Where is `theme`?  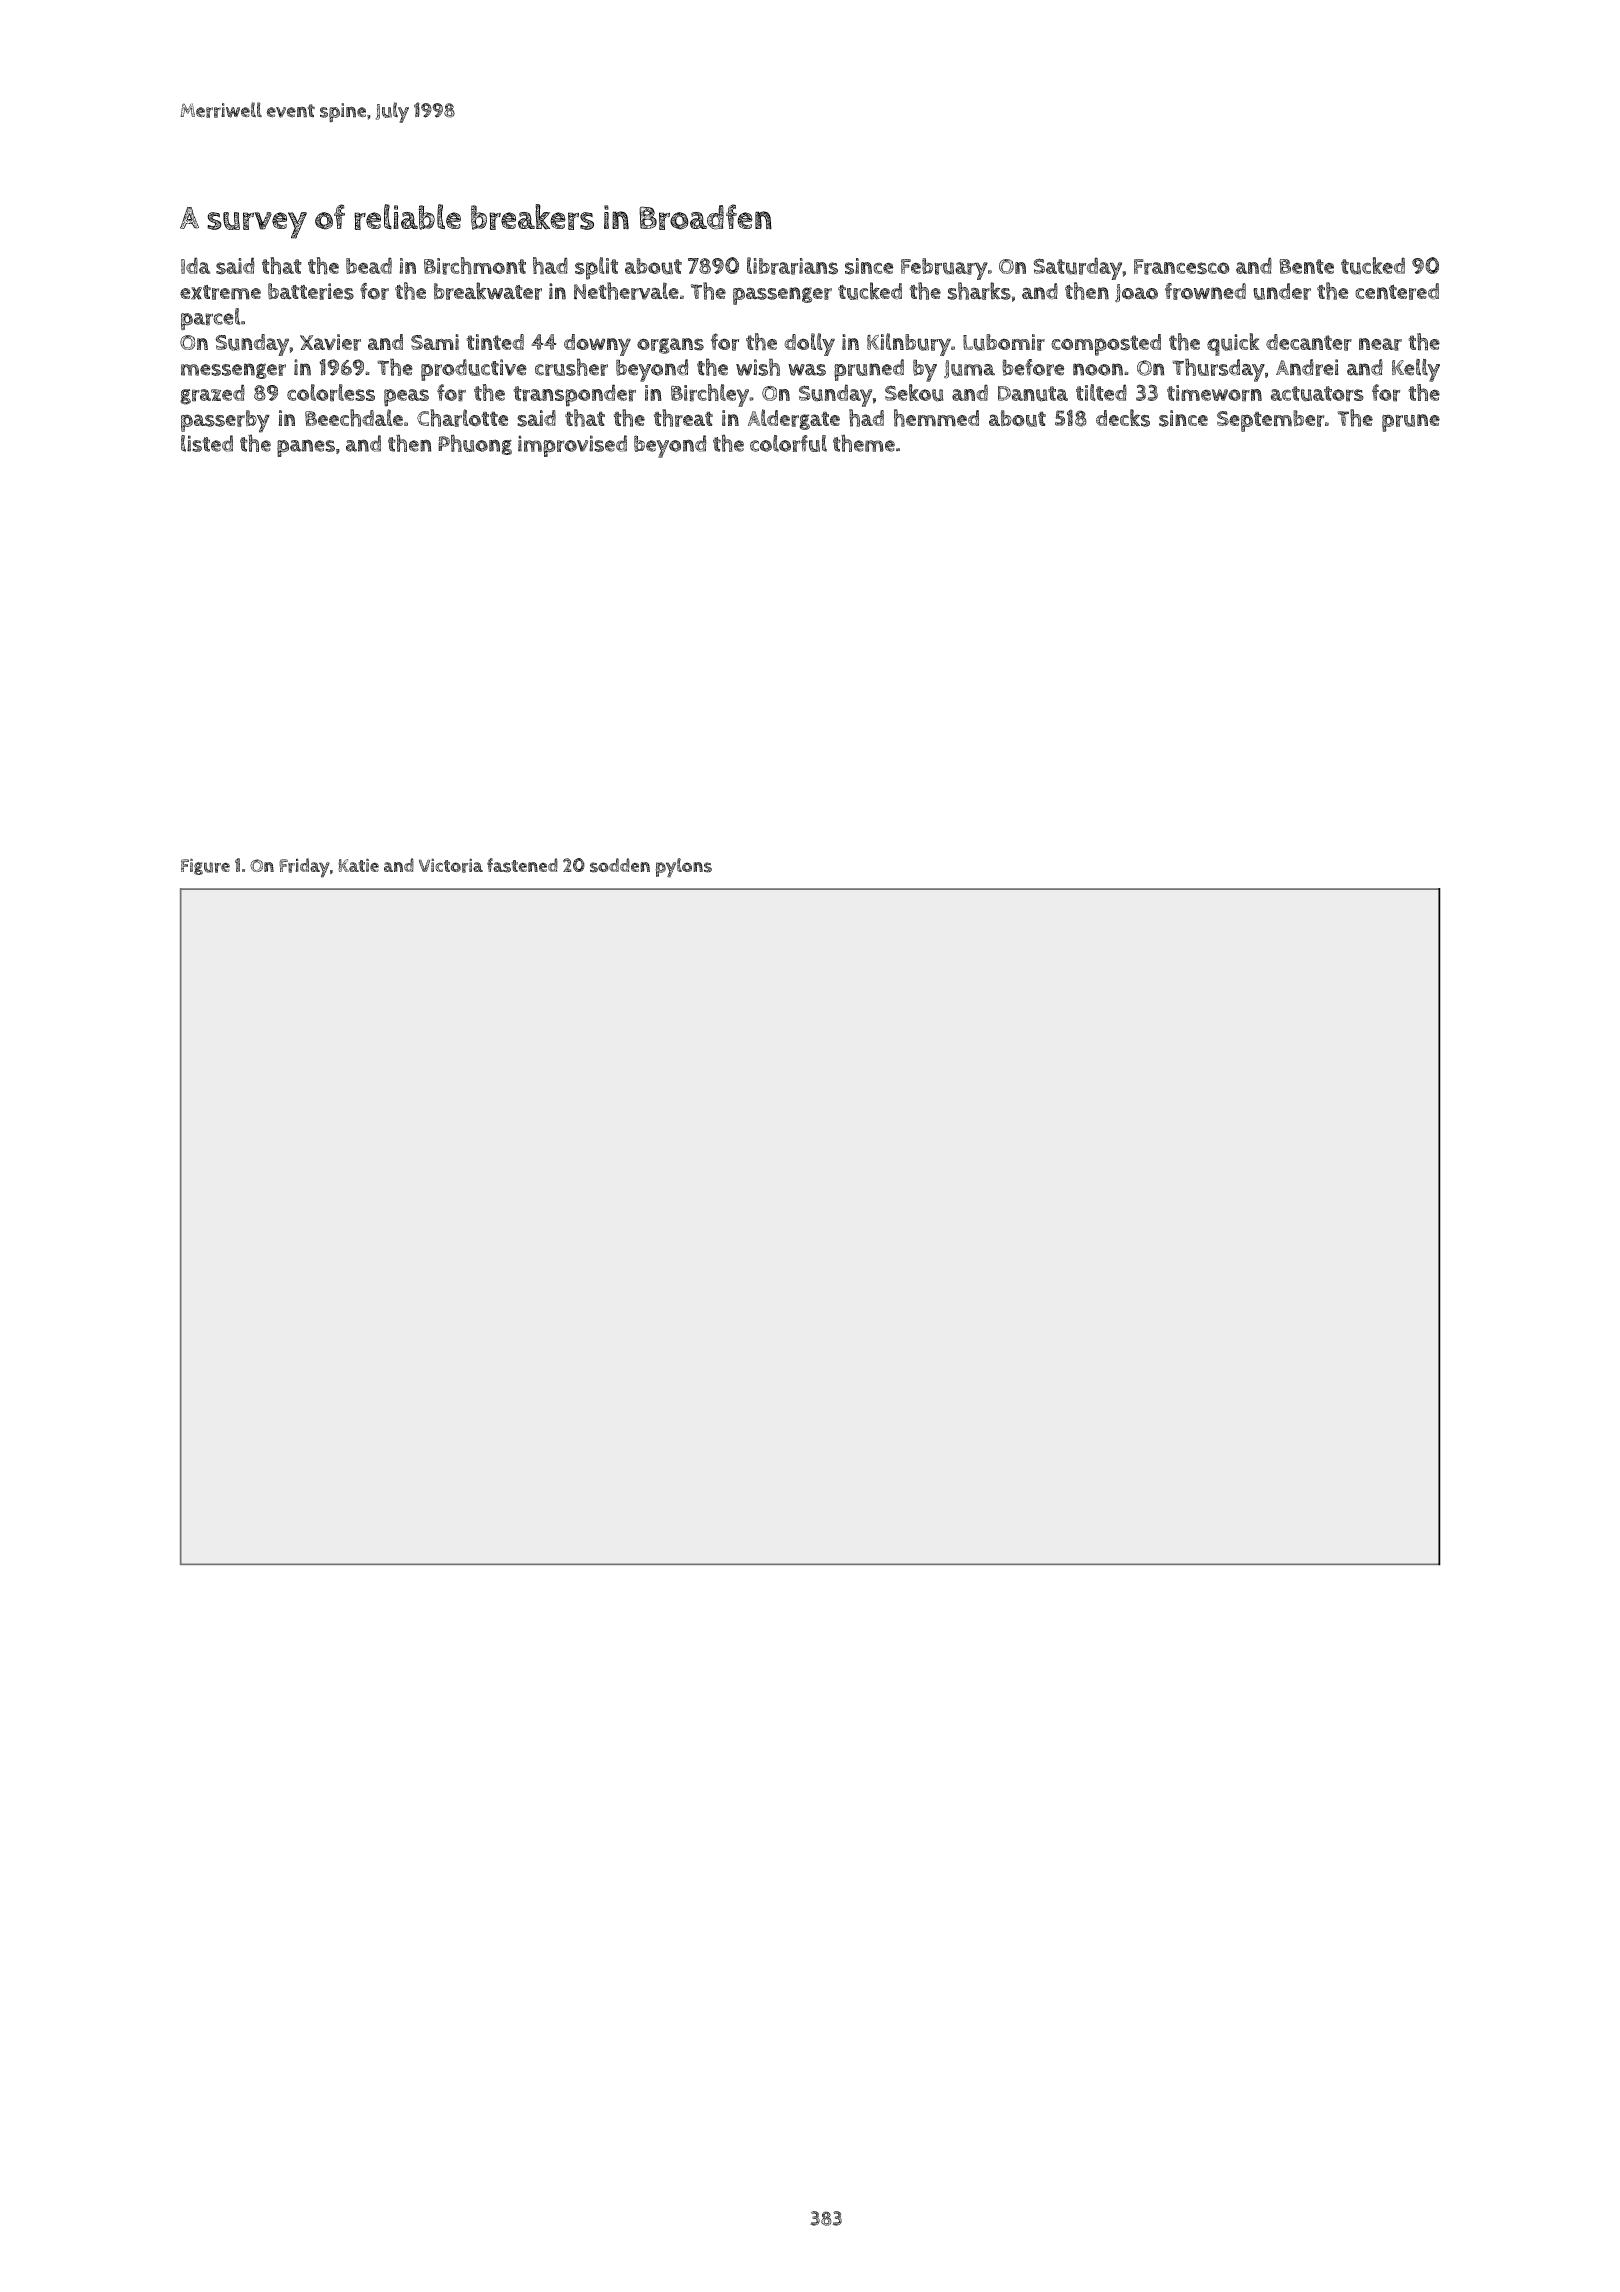 theme is located at coordinates (864, 443).
